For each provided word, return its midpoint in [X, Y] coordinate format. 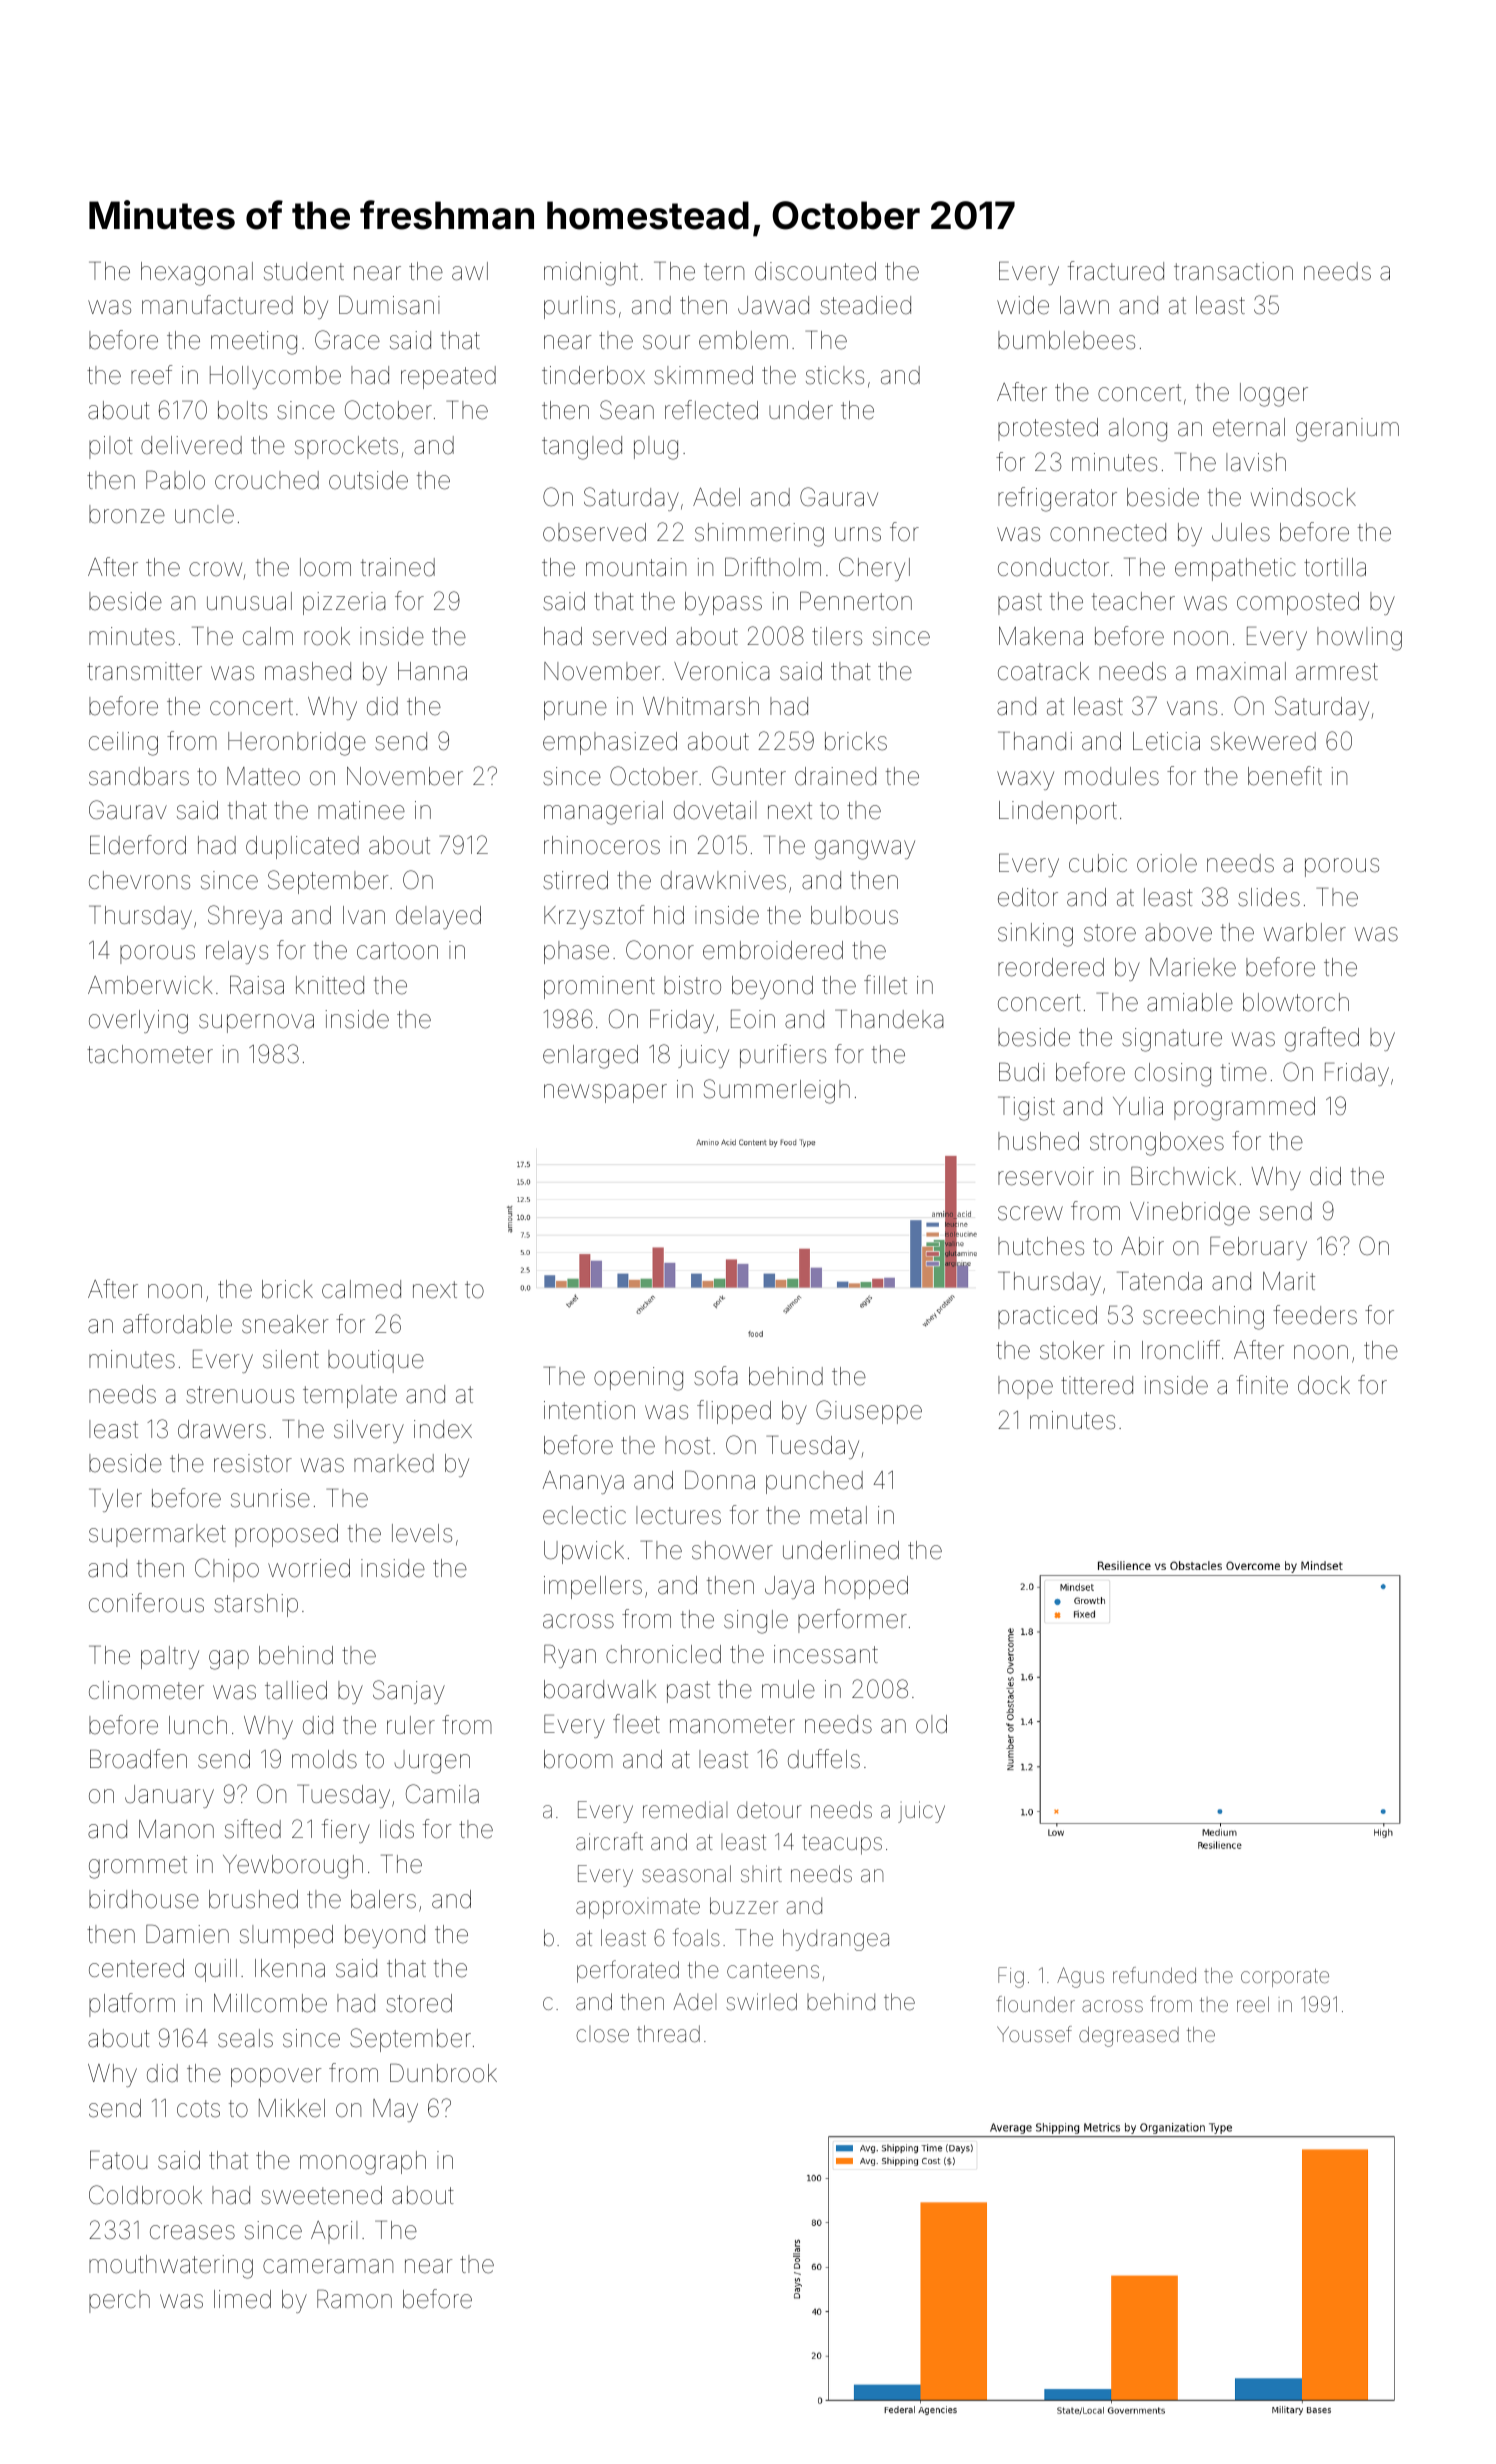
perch [119, 2301]
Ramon [354, 2299]
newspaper [605, 1093]
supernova [256, 1023]
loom [325, 567]
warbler [1305, 932]
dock [1324, 1385]
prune [575, 710]
